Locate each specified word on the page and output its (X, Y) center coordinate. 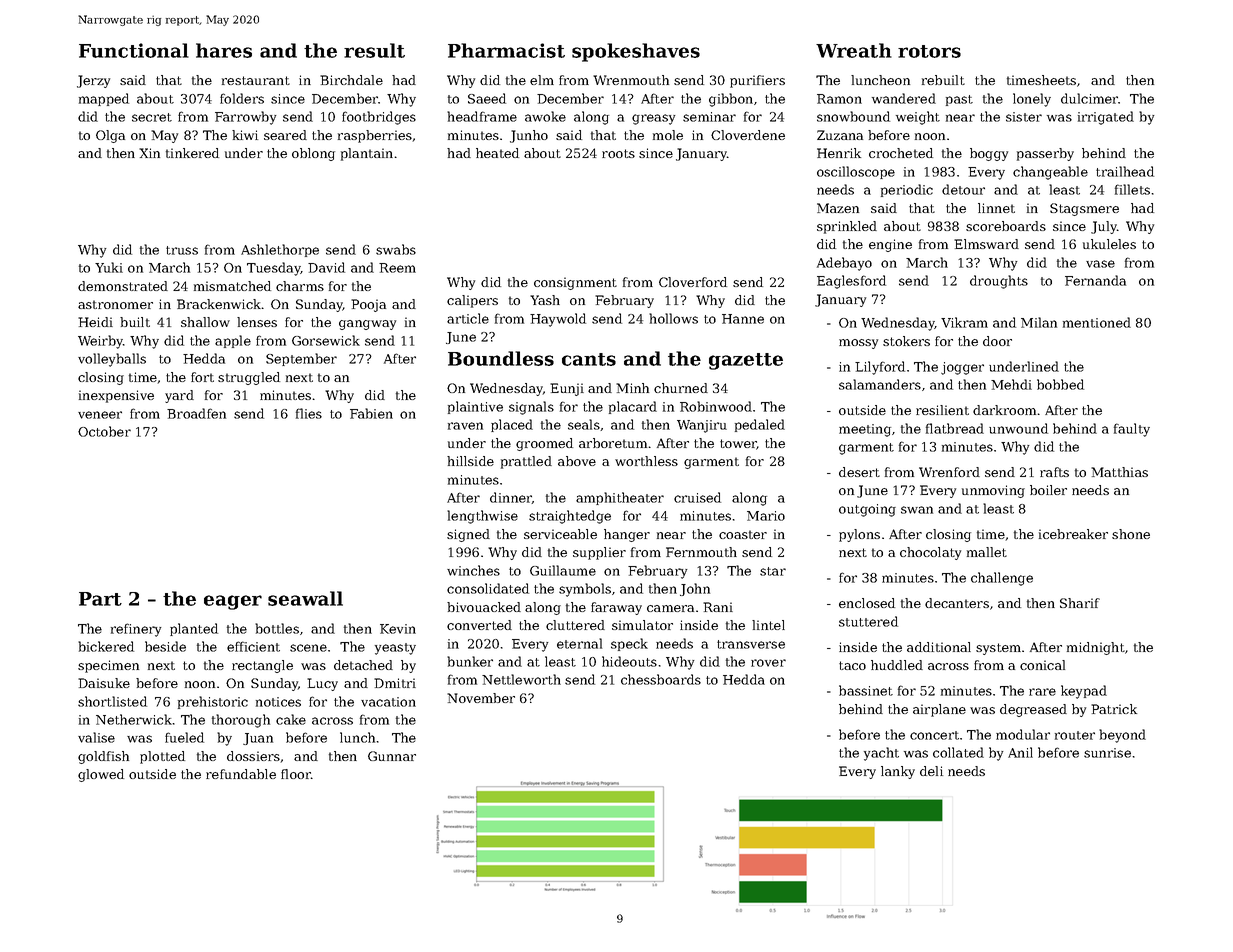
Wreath (854, 50)
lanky (898, 772)
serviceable (560, 534)
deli (931, 771)
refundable (241, 774)
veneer (100, 415)
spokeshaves (636, 52)
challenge (1002, 579)
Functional (134, 50)
